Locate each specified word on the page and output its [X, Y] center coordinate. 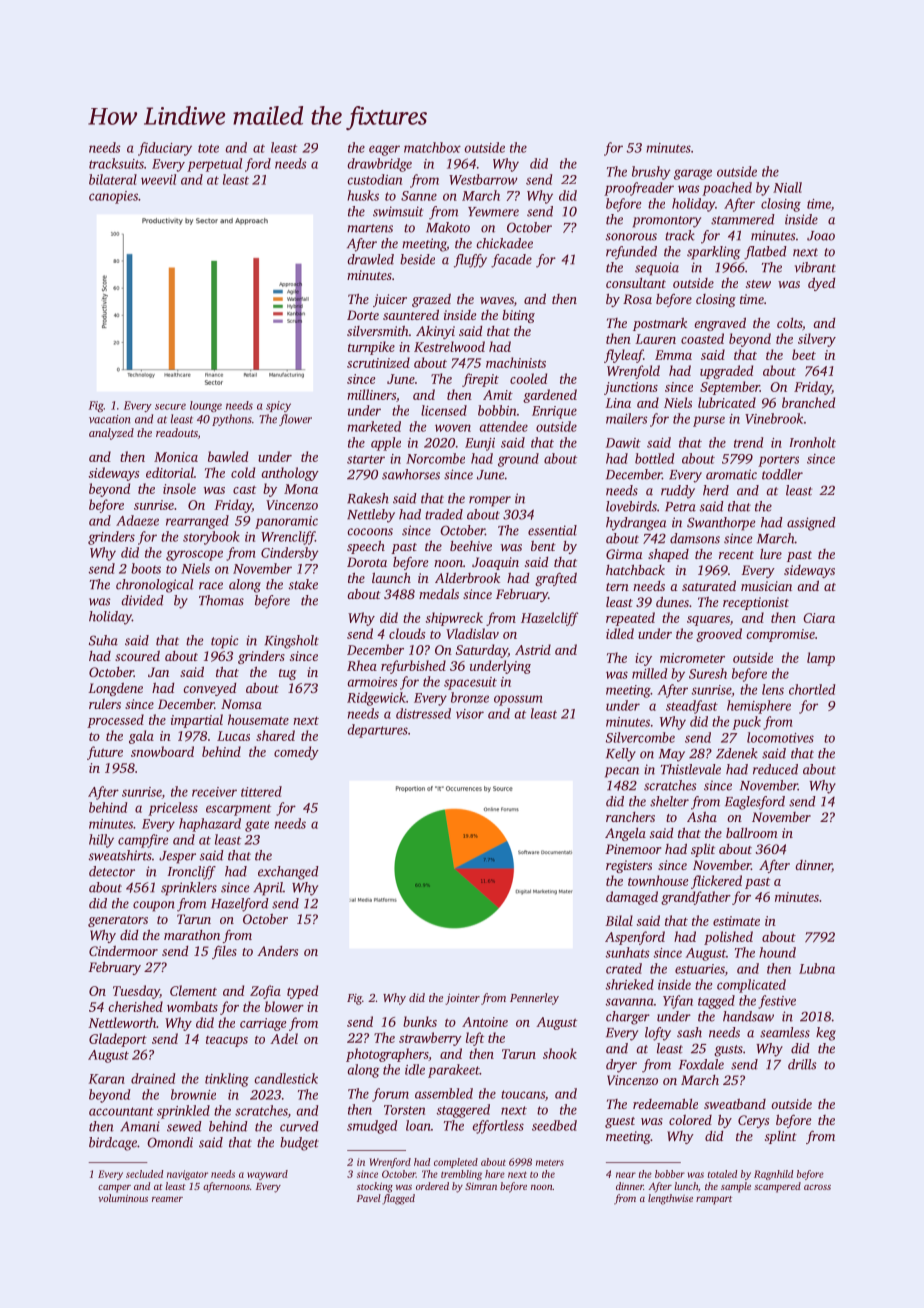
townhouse [658, 880]
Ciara [819, 618]
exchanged [288, 873]
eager [384, 150]
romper [490, 501]
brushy [651, 173]
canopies [113, 197]
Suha [103, 640]
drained [153, 1078]
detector [112, 871]
